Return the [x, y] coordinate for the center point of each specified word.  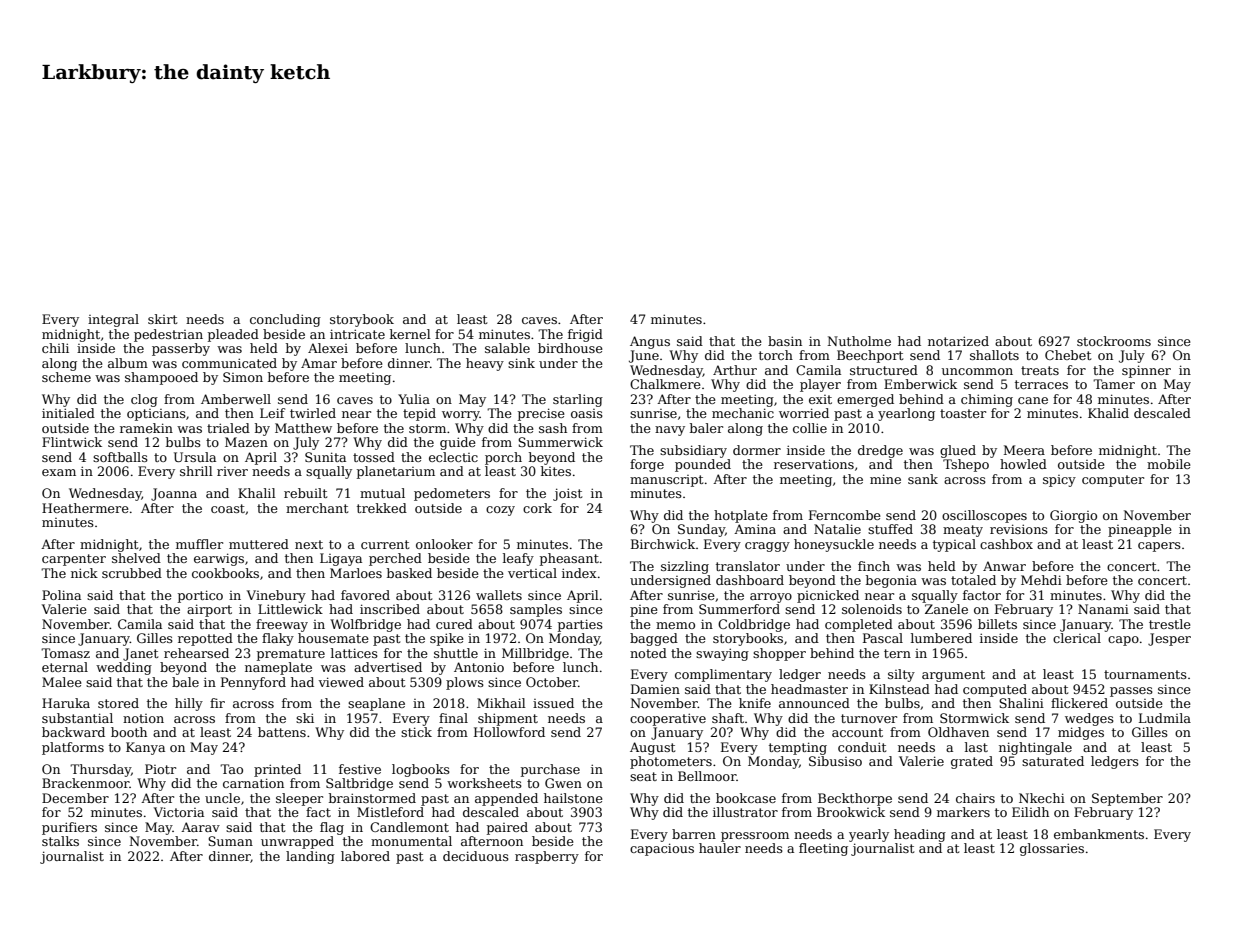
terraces [1041, 384]
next [309, 544]
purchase [550, 770]
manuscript [666, 481]
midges [1081, 733]
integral [113, 320]
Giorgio [1073, 516]
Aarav [200, 827]
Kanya [145, 748]
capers [1159, 547]
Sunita [325, 457]
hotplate [741, 516]
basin [785, 341]
